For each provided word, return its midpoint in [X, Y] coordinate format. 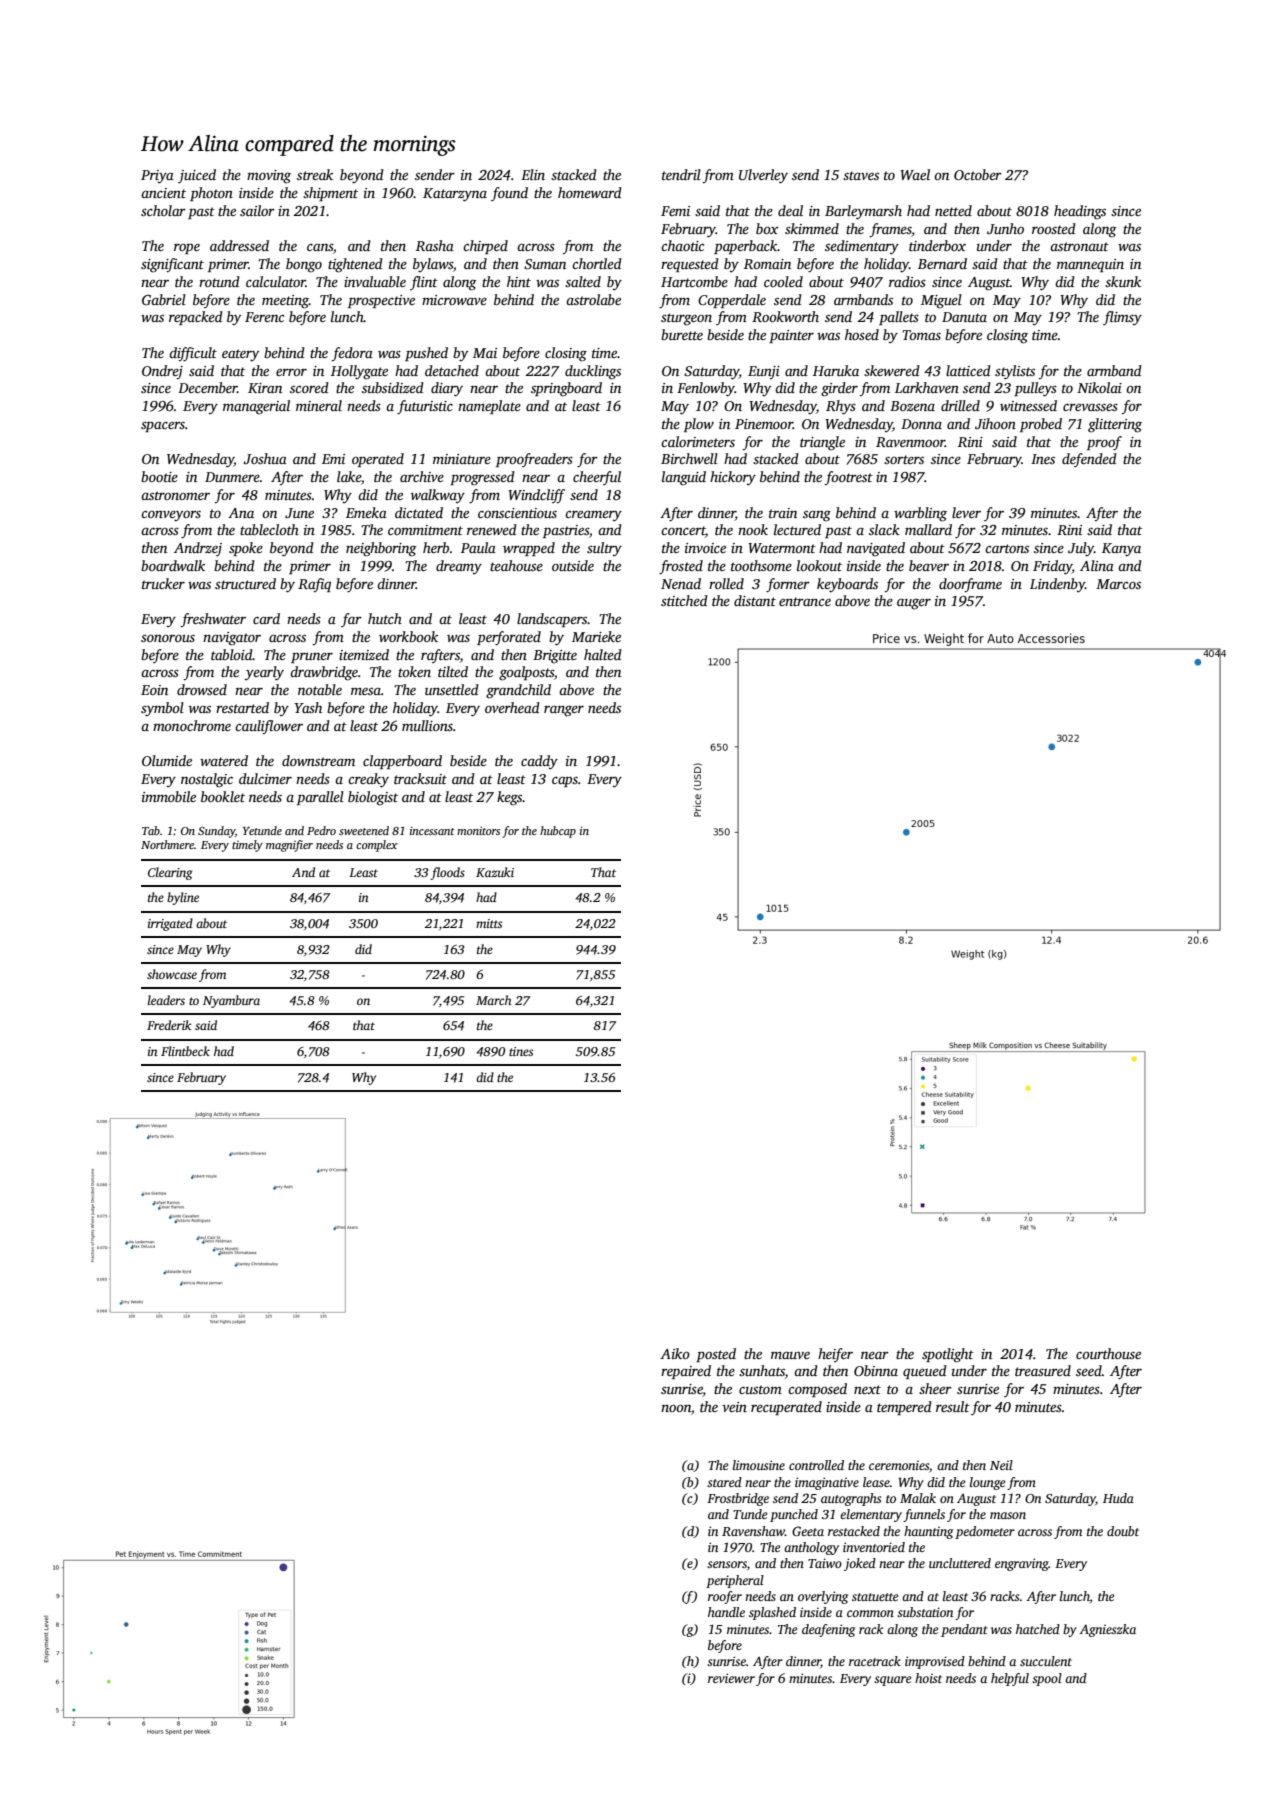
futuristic [425, 407]
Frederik [169, 1025]
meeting [285, 302]
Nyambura [231, 1001]
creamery [593, 515]
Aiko [675, 1353]
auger [914, 604]
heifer [835, 1355]
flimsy [1122, 318]
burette [682, 334]
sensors [727, 1564]
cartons [1007, 548]
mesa [366, 691]
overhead [512, 707]
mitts [489, 923]
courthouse [1108, 1353]
